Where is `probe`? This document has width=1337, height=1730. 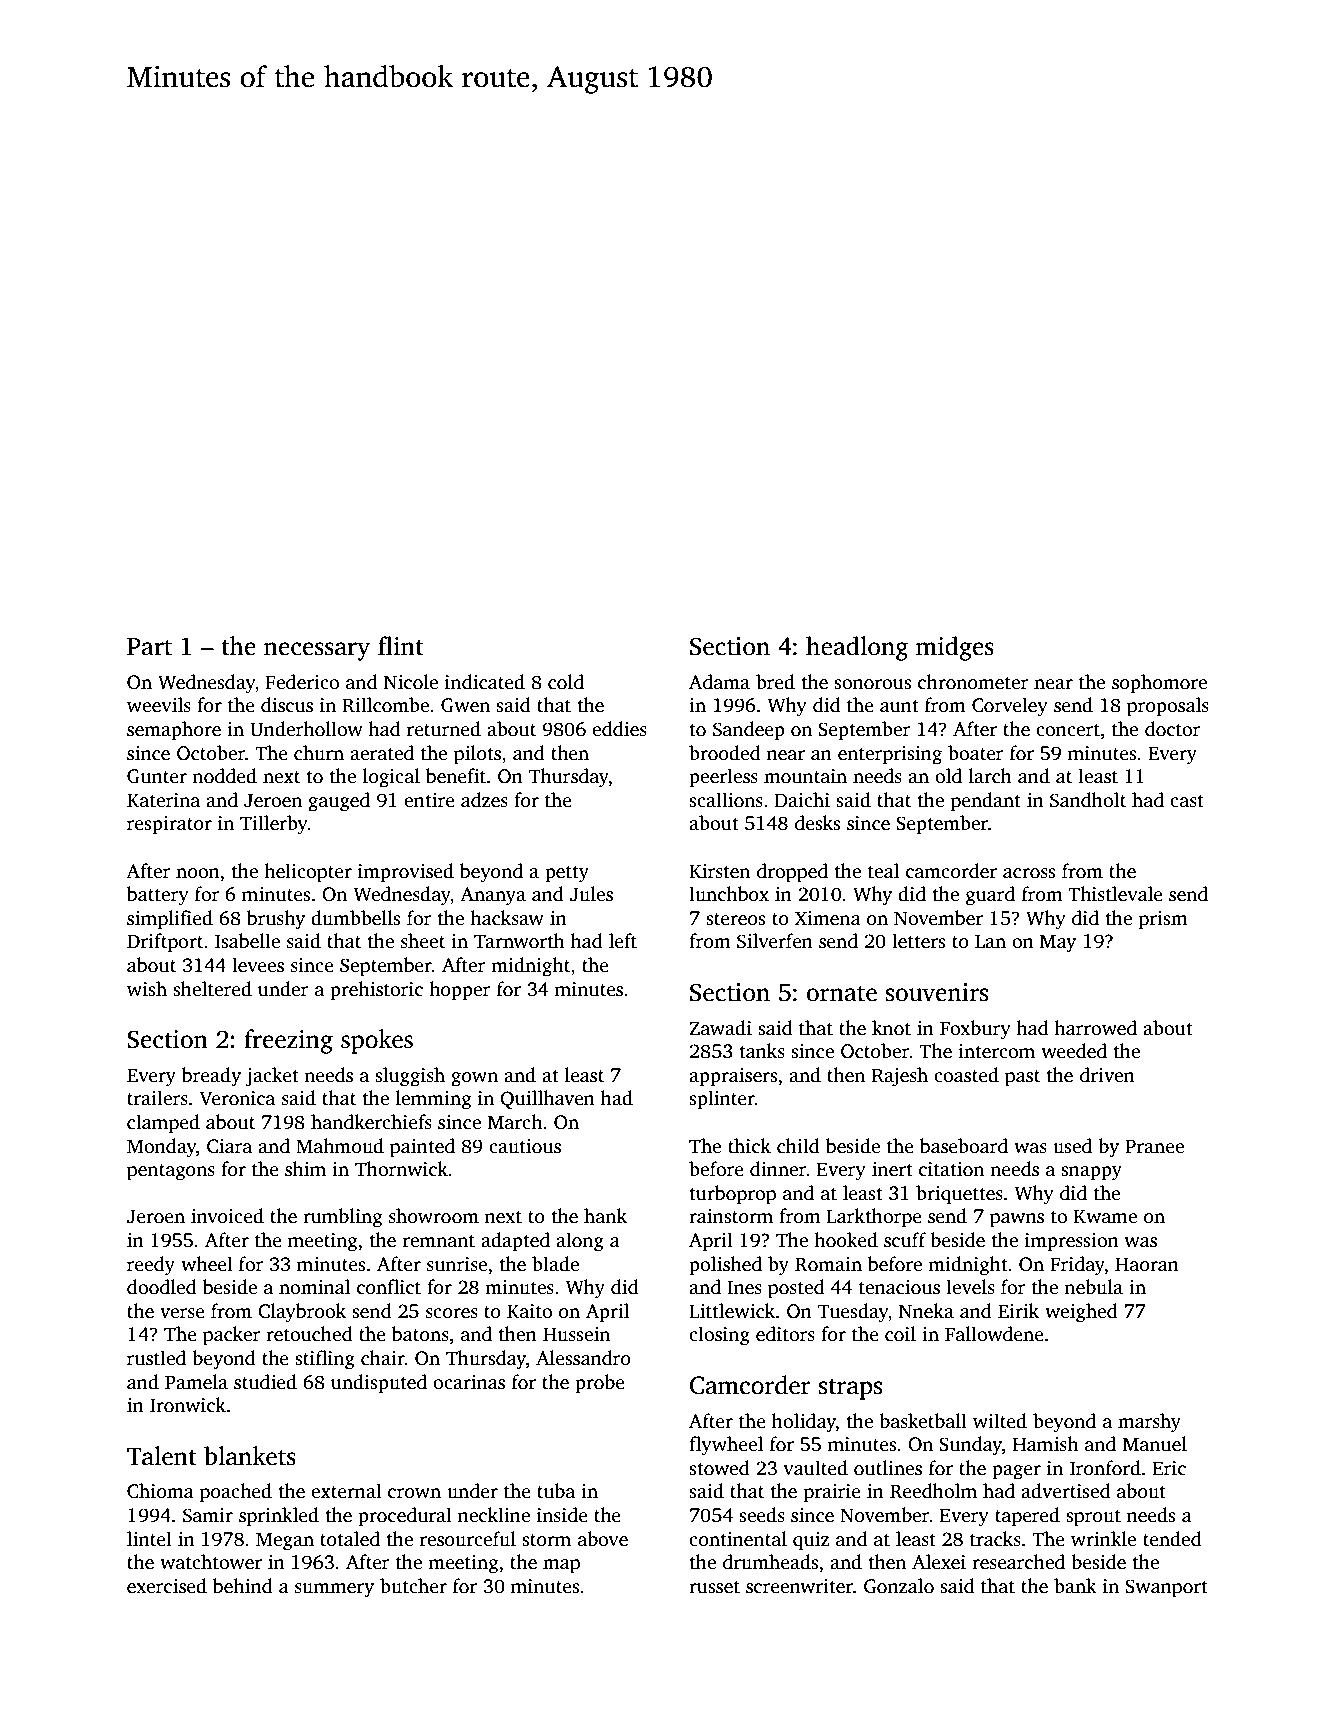
probe is located at coordinates (600, 1384).
